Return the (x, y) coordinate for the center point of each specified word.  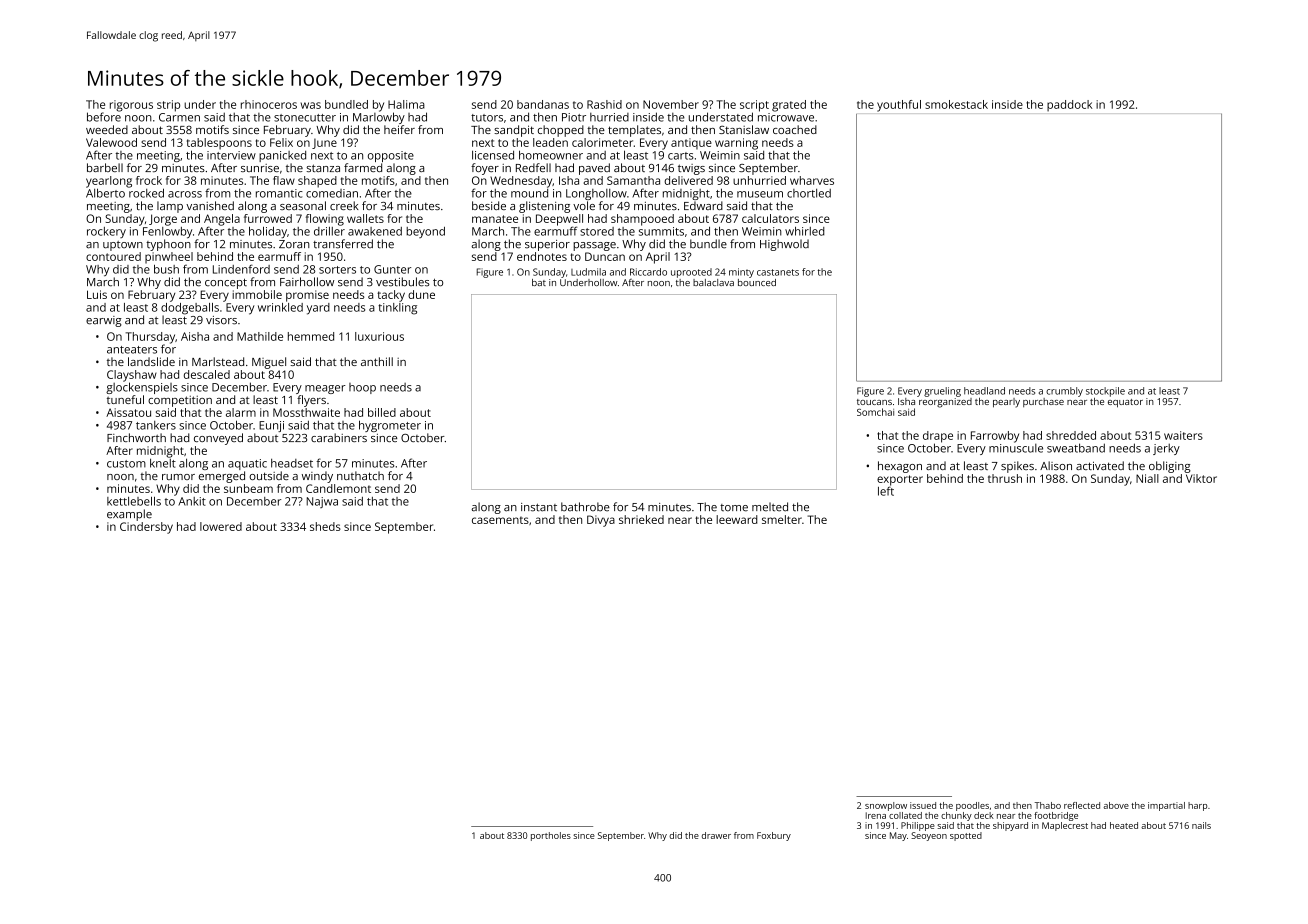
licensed (493, 155)
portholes (551, 836)
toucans (874, 402)
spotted (966, 836)
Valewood (111, 142)
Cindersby (146, 528)
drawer (716, 835)
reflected (1082, 805)
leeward (737, 519)
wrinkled (280, 307)
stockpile (1105, 392)
